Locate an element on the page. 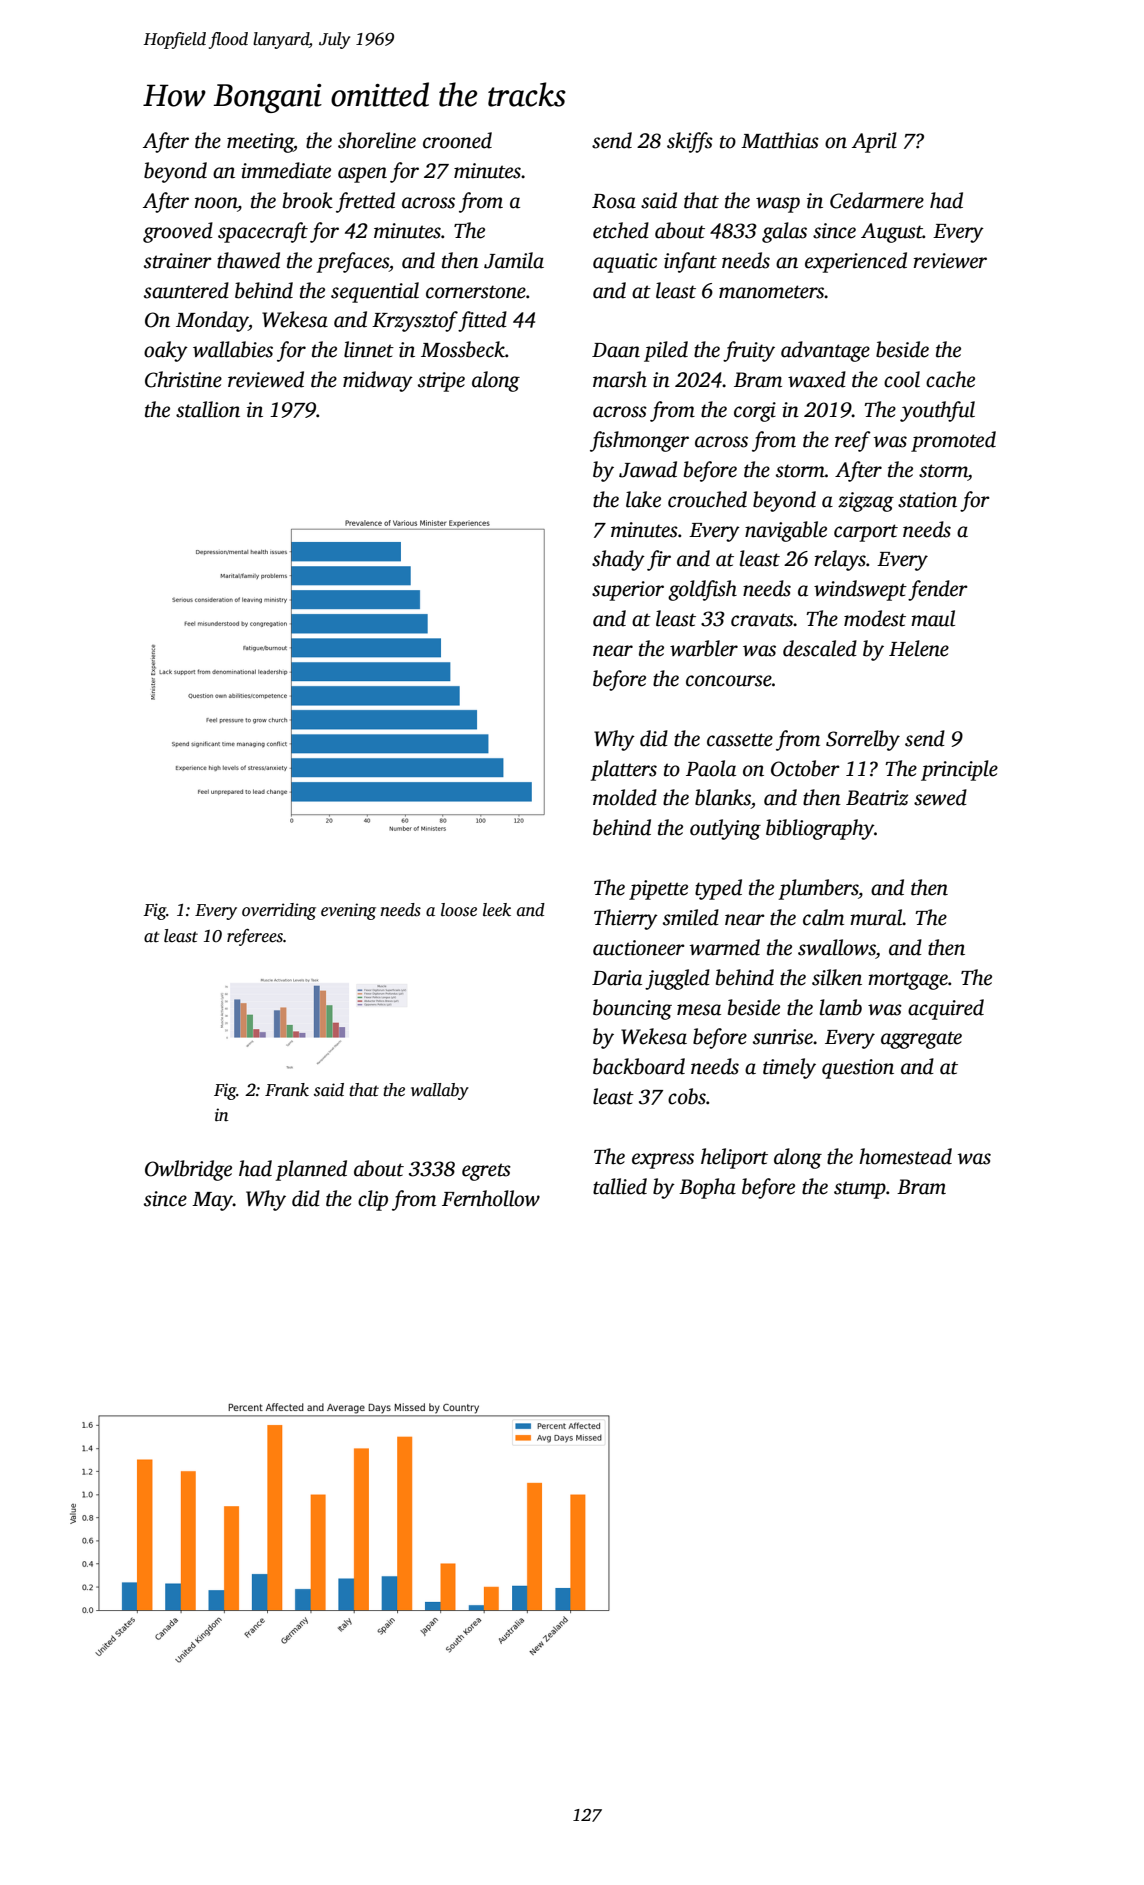 Image resolution: width=1144 pixels, height=1885 pixels. stallion is located at coordinates (208, 409).
